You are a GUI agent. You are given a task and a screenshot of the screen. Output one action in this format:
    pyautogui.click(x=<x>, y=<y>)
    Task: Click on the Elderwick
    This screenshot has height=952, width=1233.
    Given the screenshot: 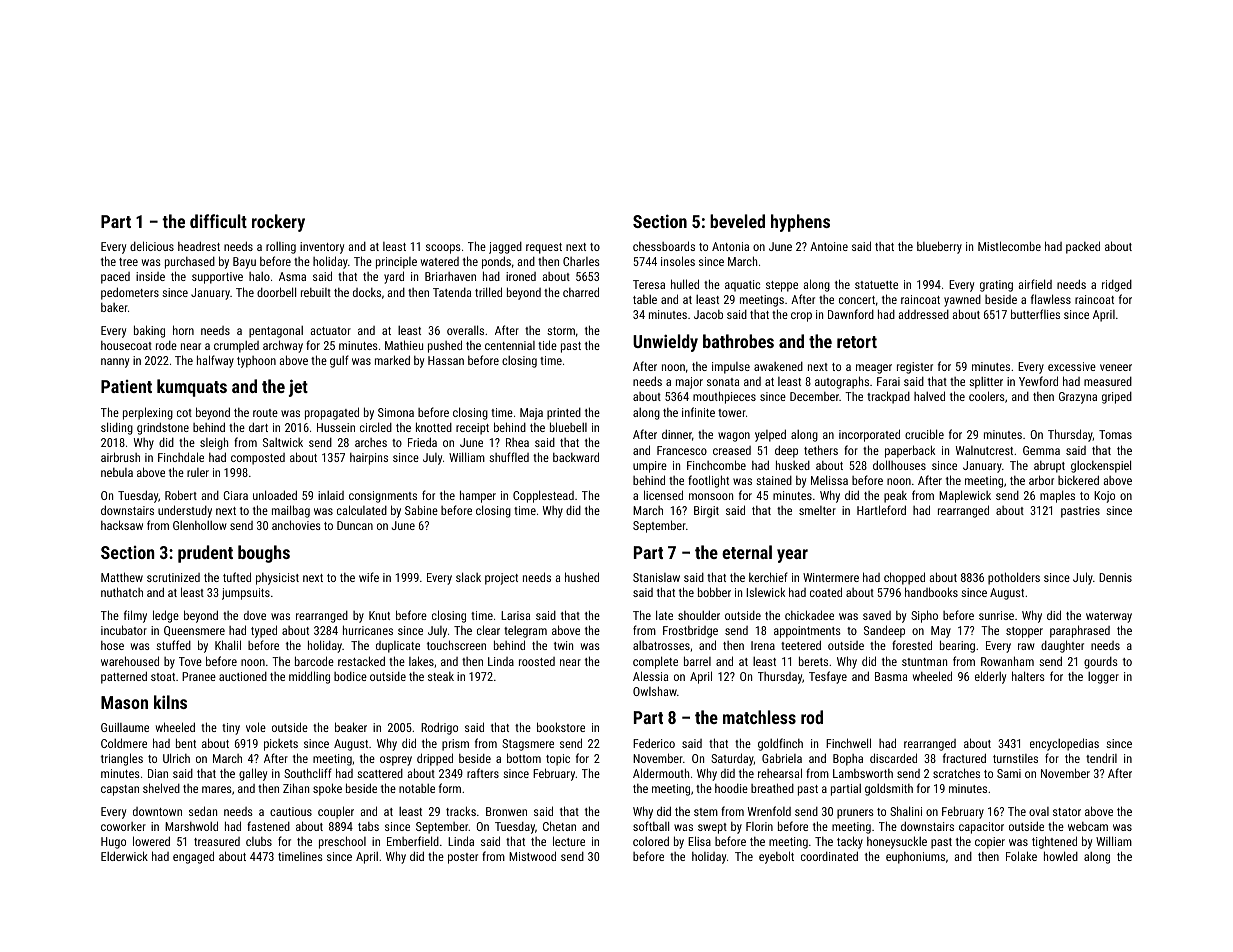 What is the action you would take?
    pyautogui.click(x=124, y=856)
